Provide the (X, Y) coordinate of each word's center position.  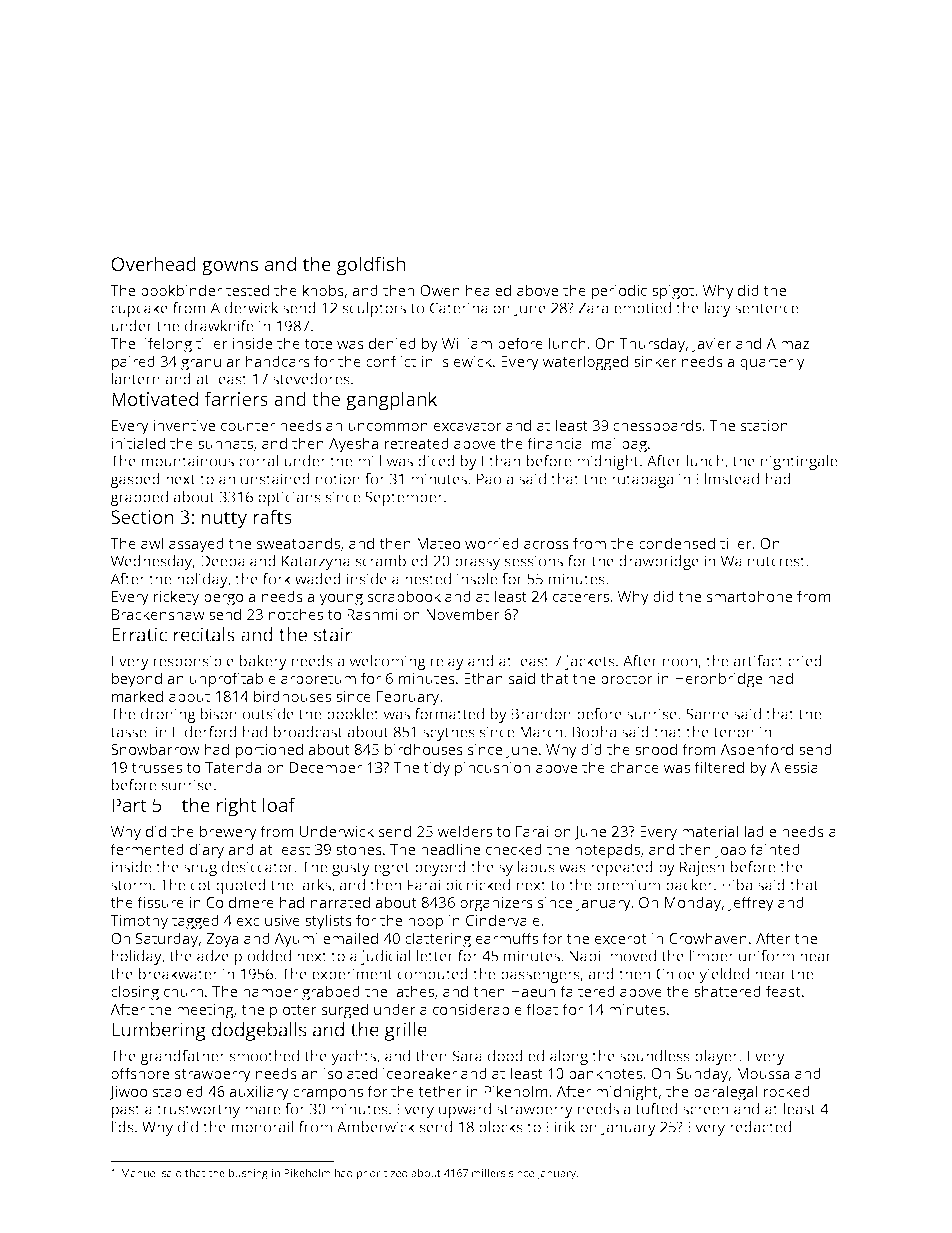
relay (447, 662)
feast (783, 991)
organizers (496, 904)
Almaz (787, 343)
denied (392, 343)
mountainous (188, 461)
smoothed (264, 1056)
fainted (775, 849)
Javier (712, 345)
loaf (279, 804)
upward (465, 1110)
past (126, 1111)
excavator (468, 426)
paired (133, 363)
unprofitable (232, 680)
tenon (733, 732)
